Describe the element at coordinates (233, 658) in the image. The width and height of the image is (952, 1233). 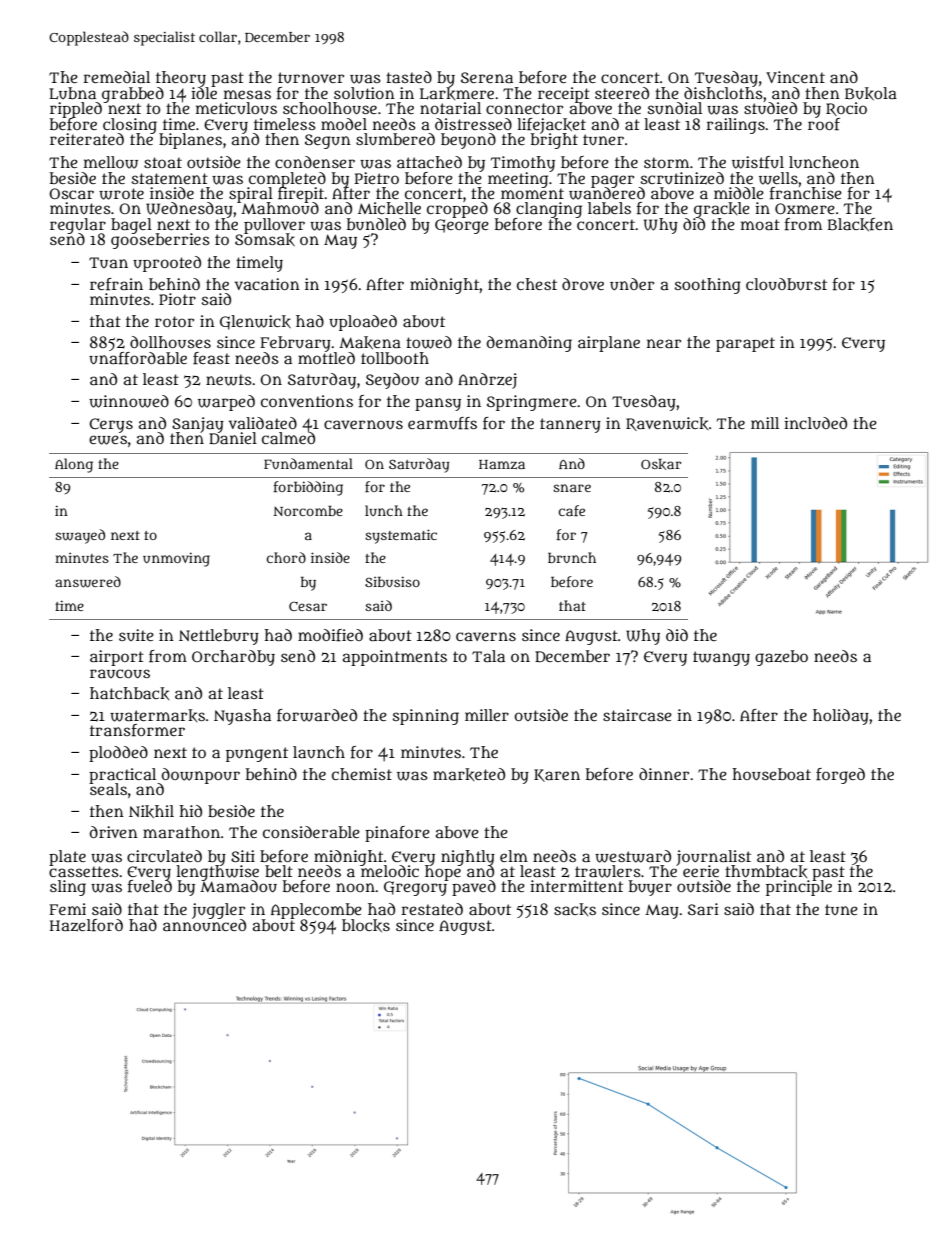
I see `Orchardby` at that location.
